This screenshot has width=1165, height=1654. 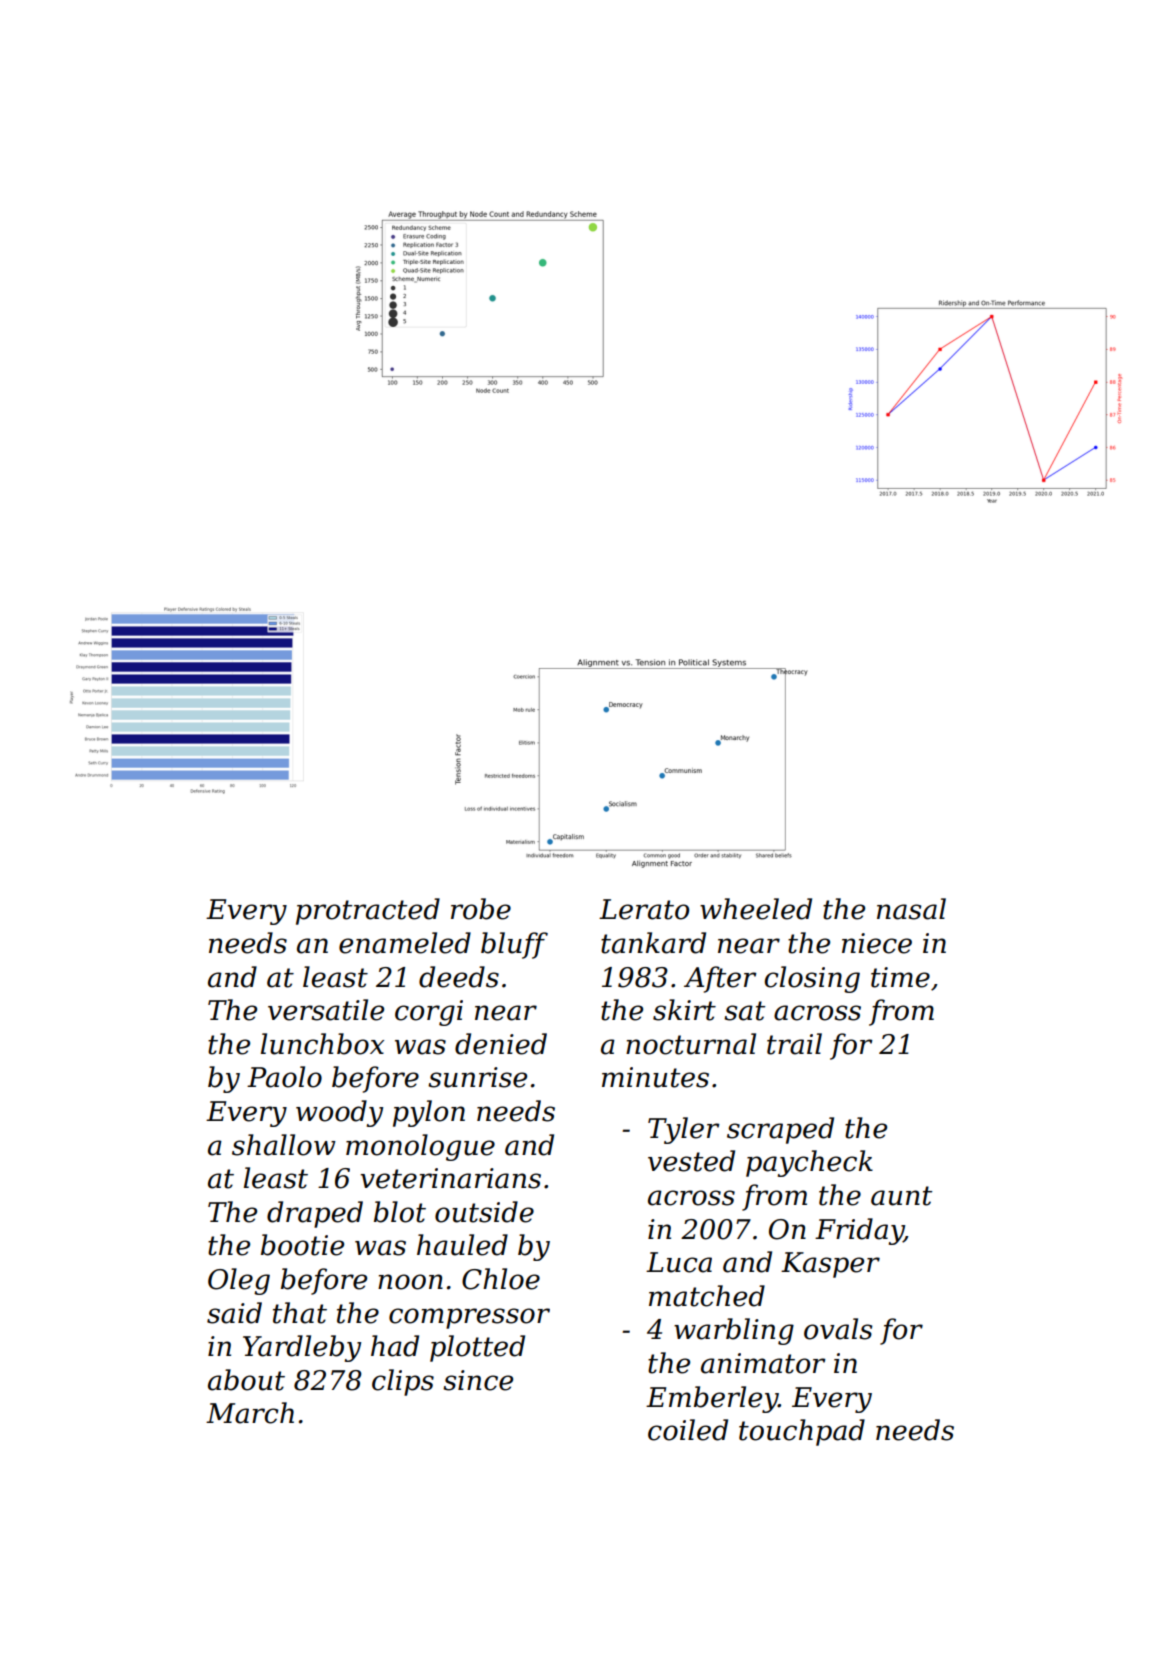 I want to click on ovals, so click(x=838, y=1329).
